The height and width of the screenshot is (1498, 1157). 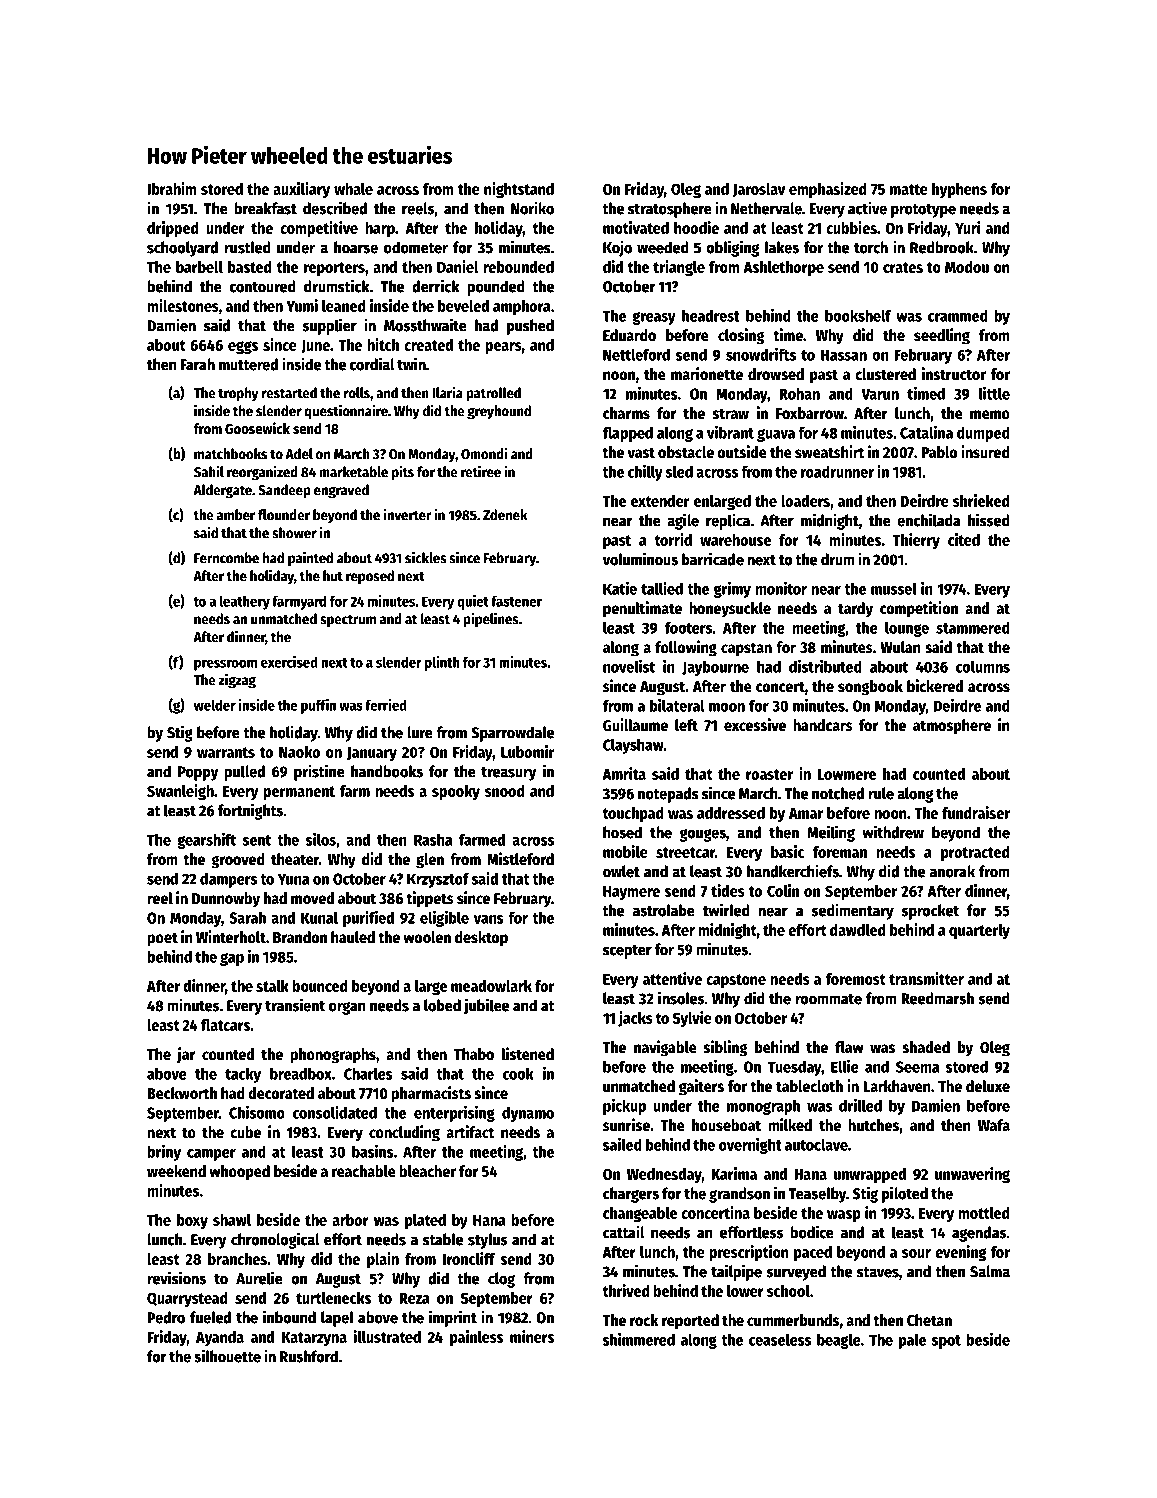 What do you see at coordinates (301, 190) in the screenshot?
I see `auxiliary` at bounding box center [301, 190].
